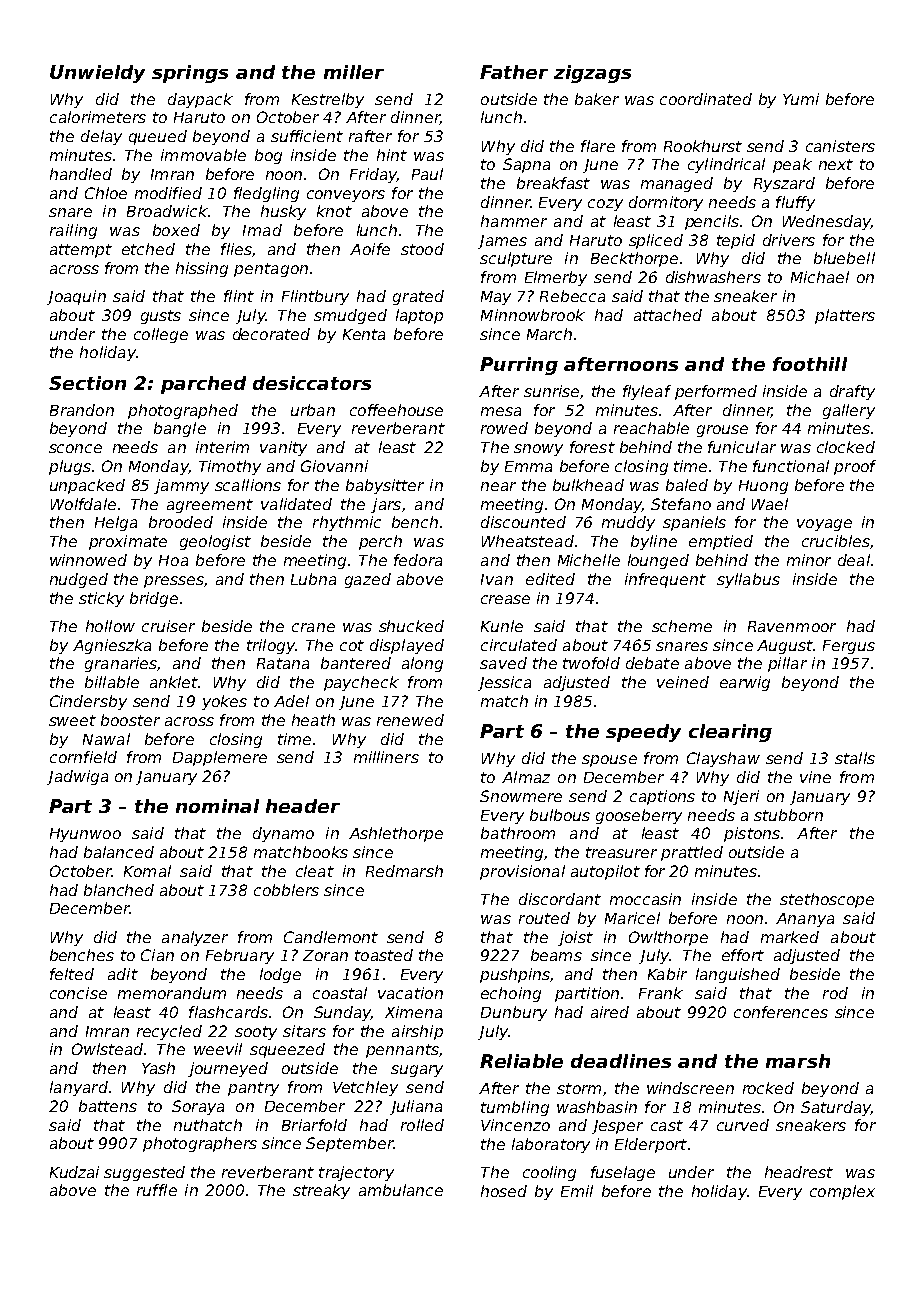 This page has height=1308, width=924. I want to click on Sapna, so click(526, 165).
